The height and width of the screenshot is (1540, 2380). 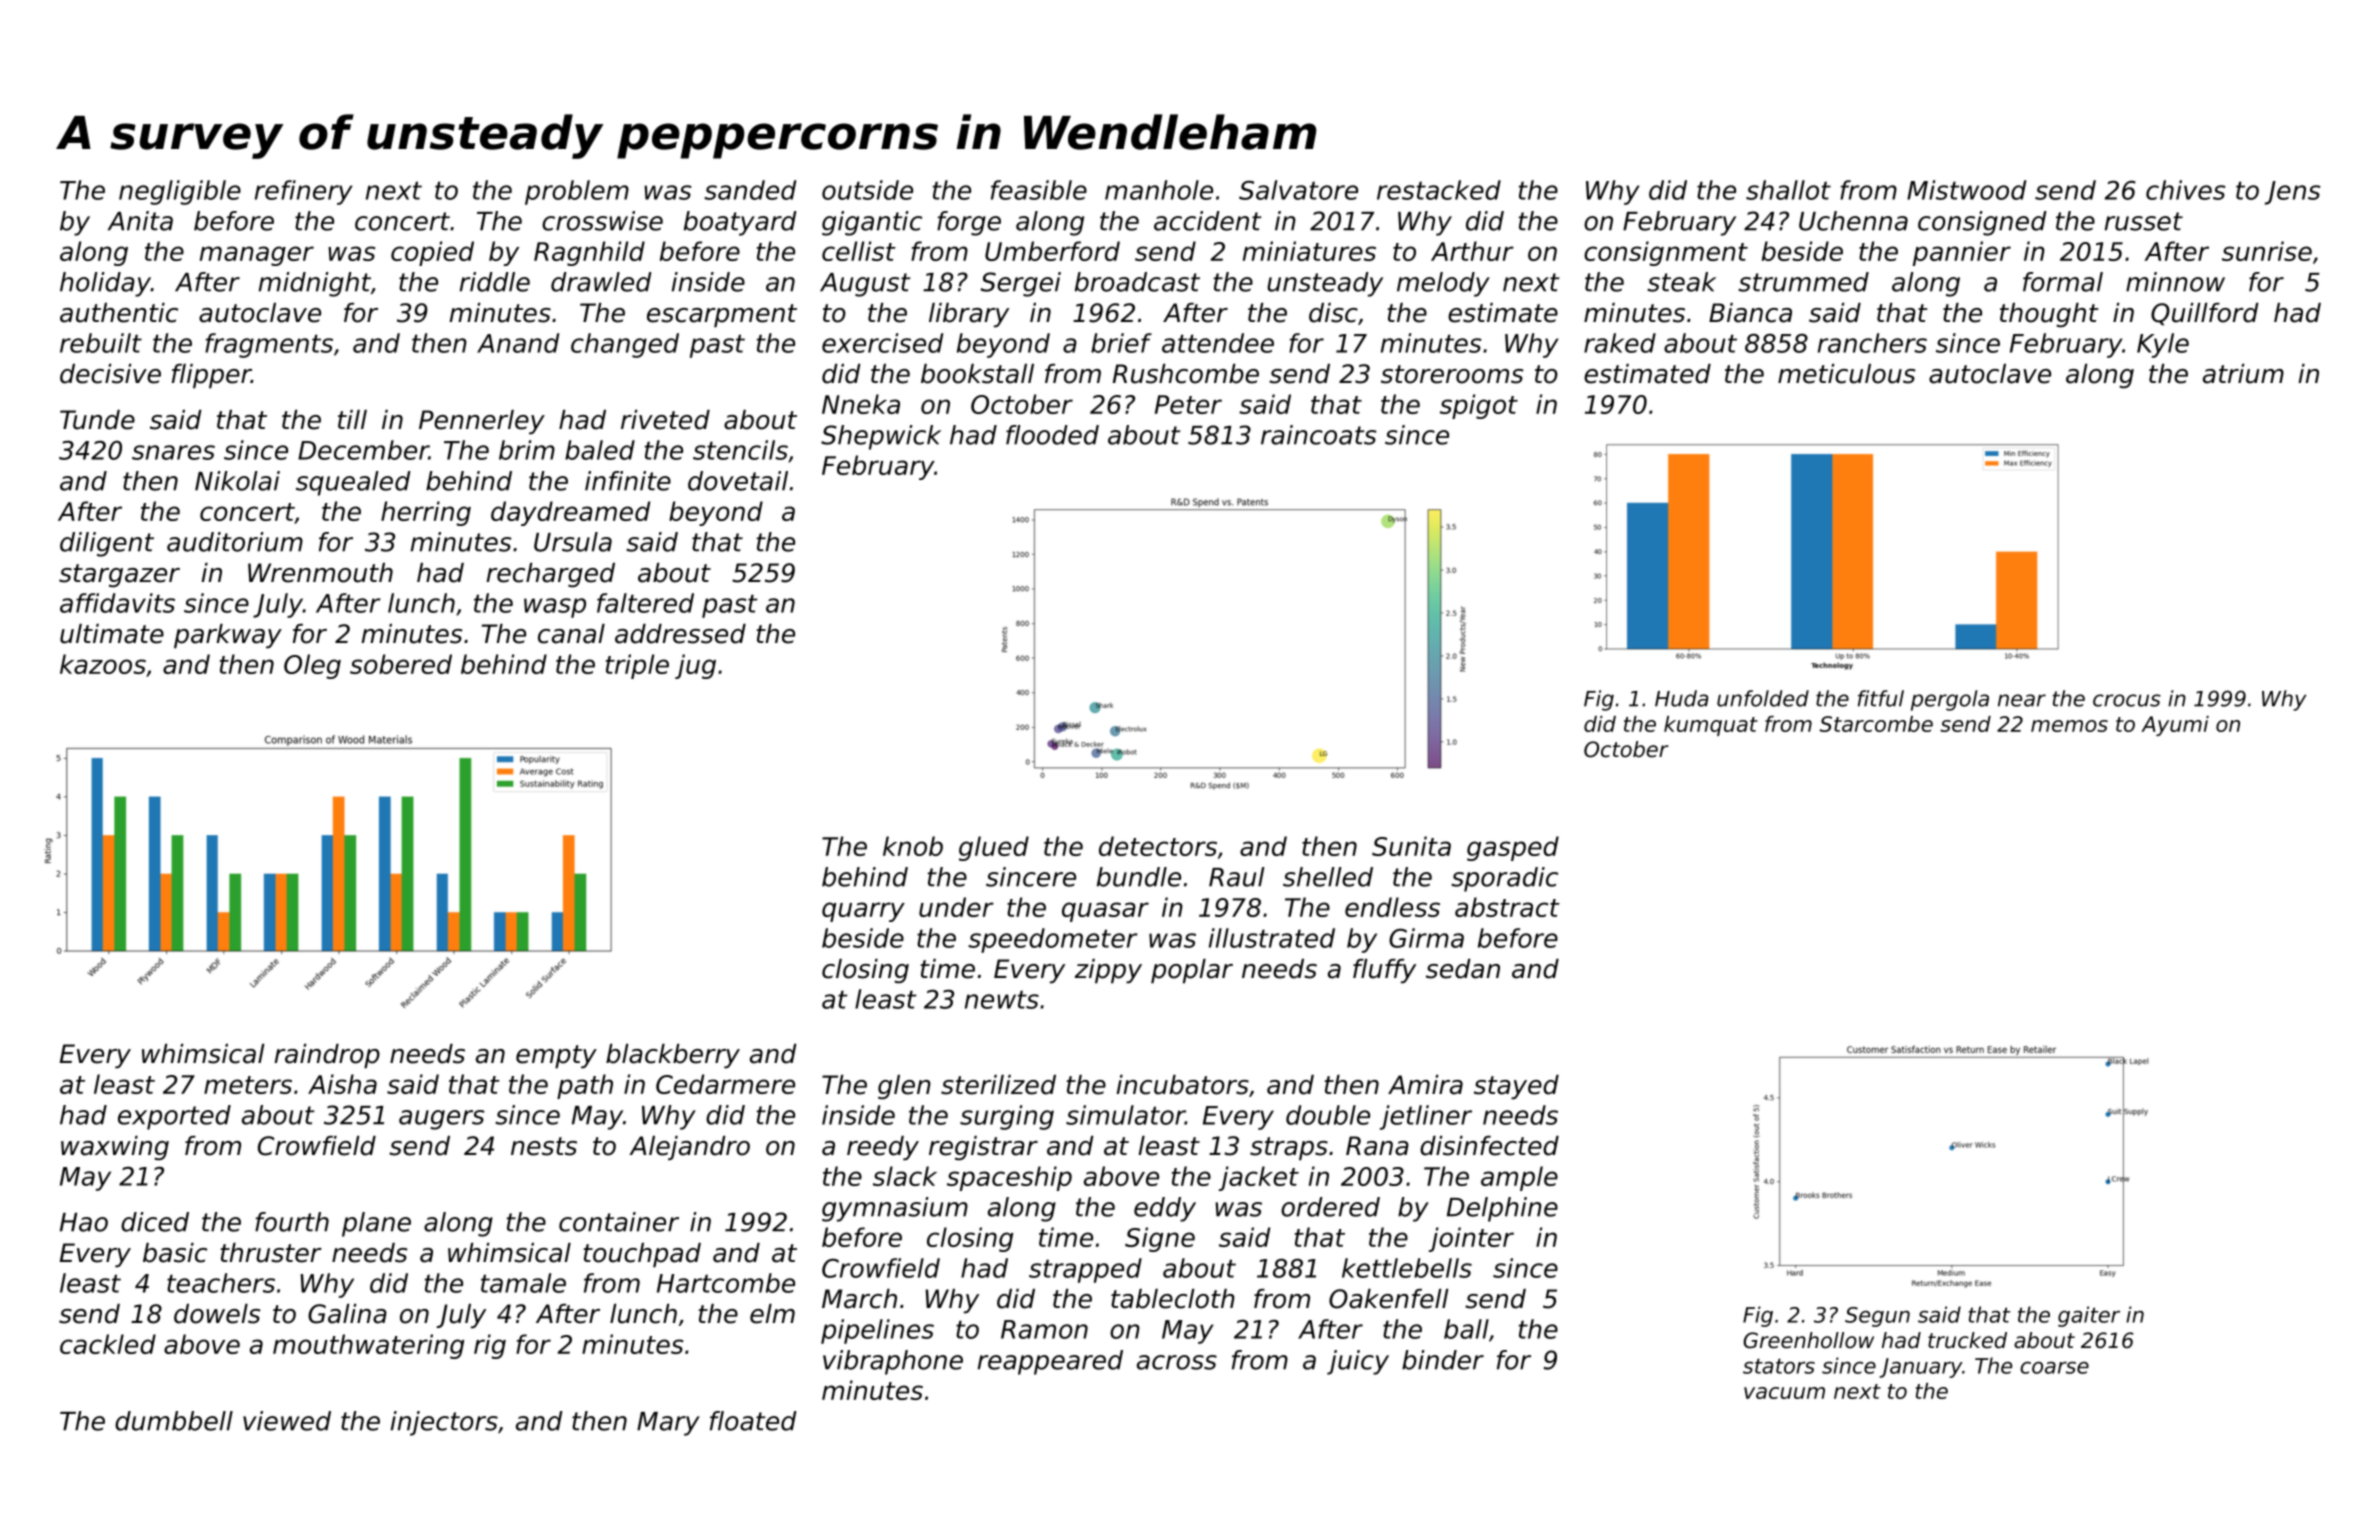 What do you see at coordinates (1846, 374) in the screenshot?
I see `meticulous` at bounding box center [1846, 374].
